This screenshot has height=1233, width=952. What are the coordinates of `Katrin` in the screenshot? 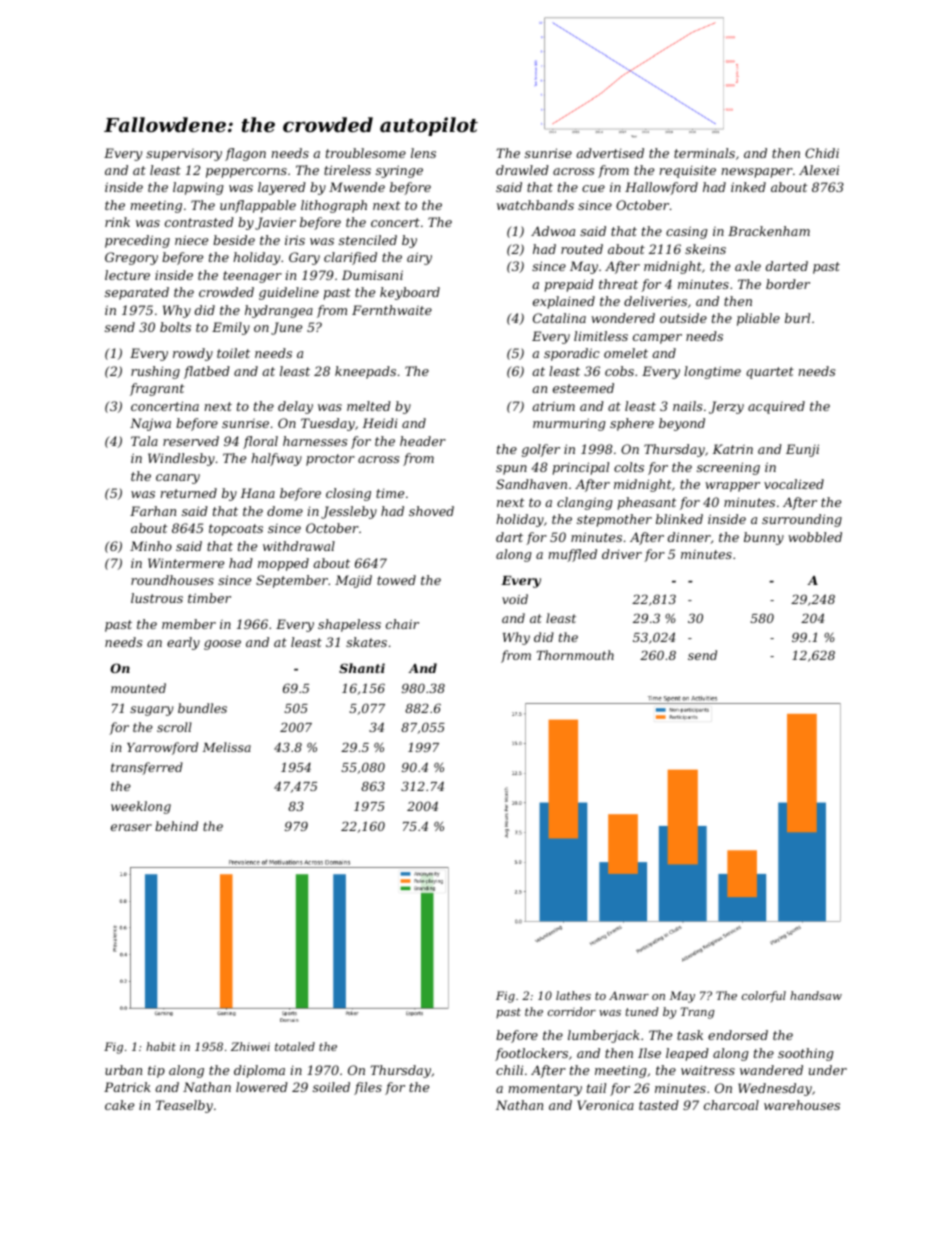 It's located at (732, 449).
